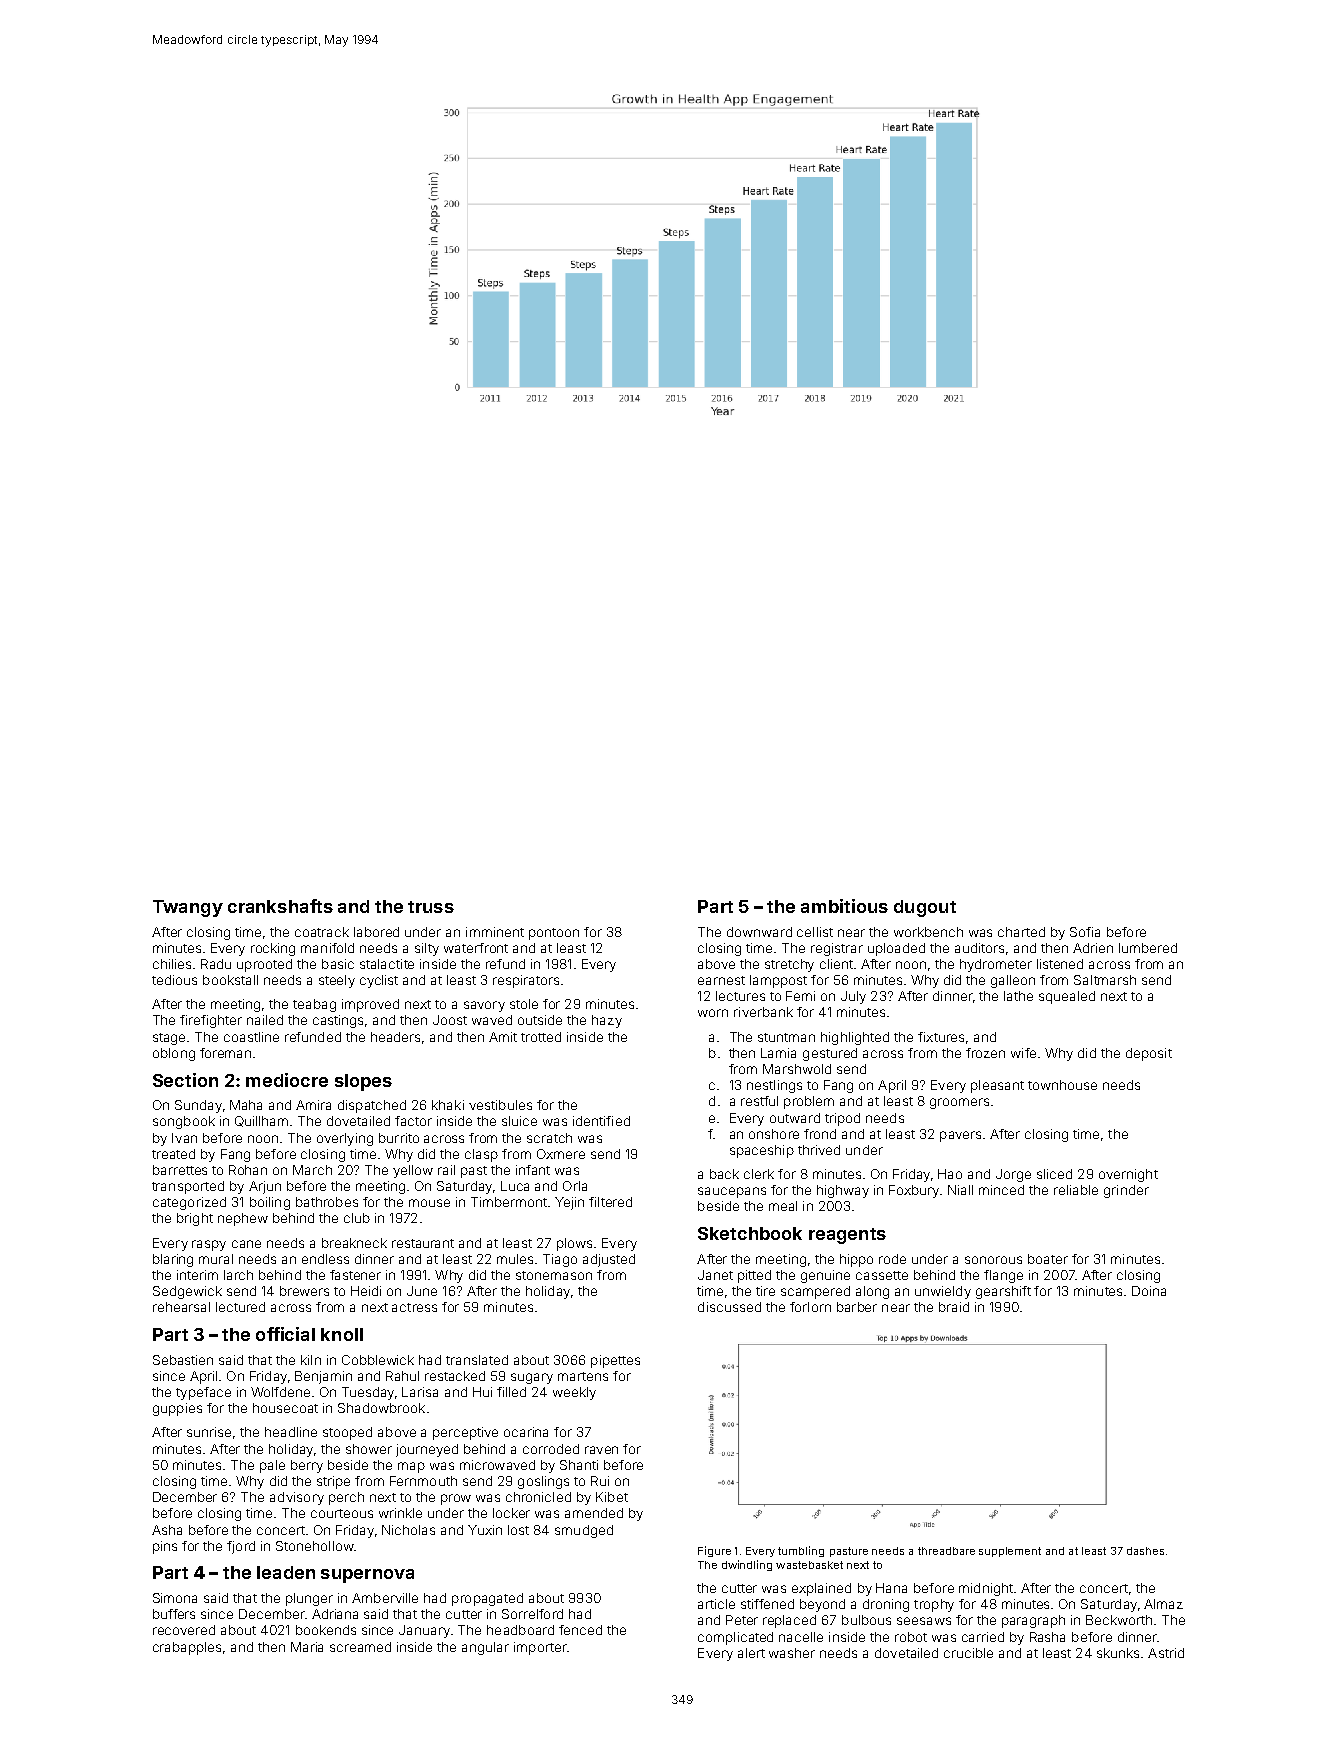 The width and height of the page is (1342, 1737). I want to click on Amberville, so click(385, 1598).
